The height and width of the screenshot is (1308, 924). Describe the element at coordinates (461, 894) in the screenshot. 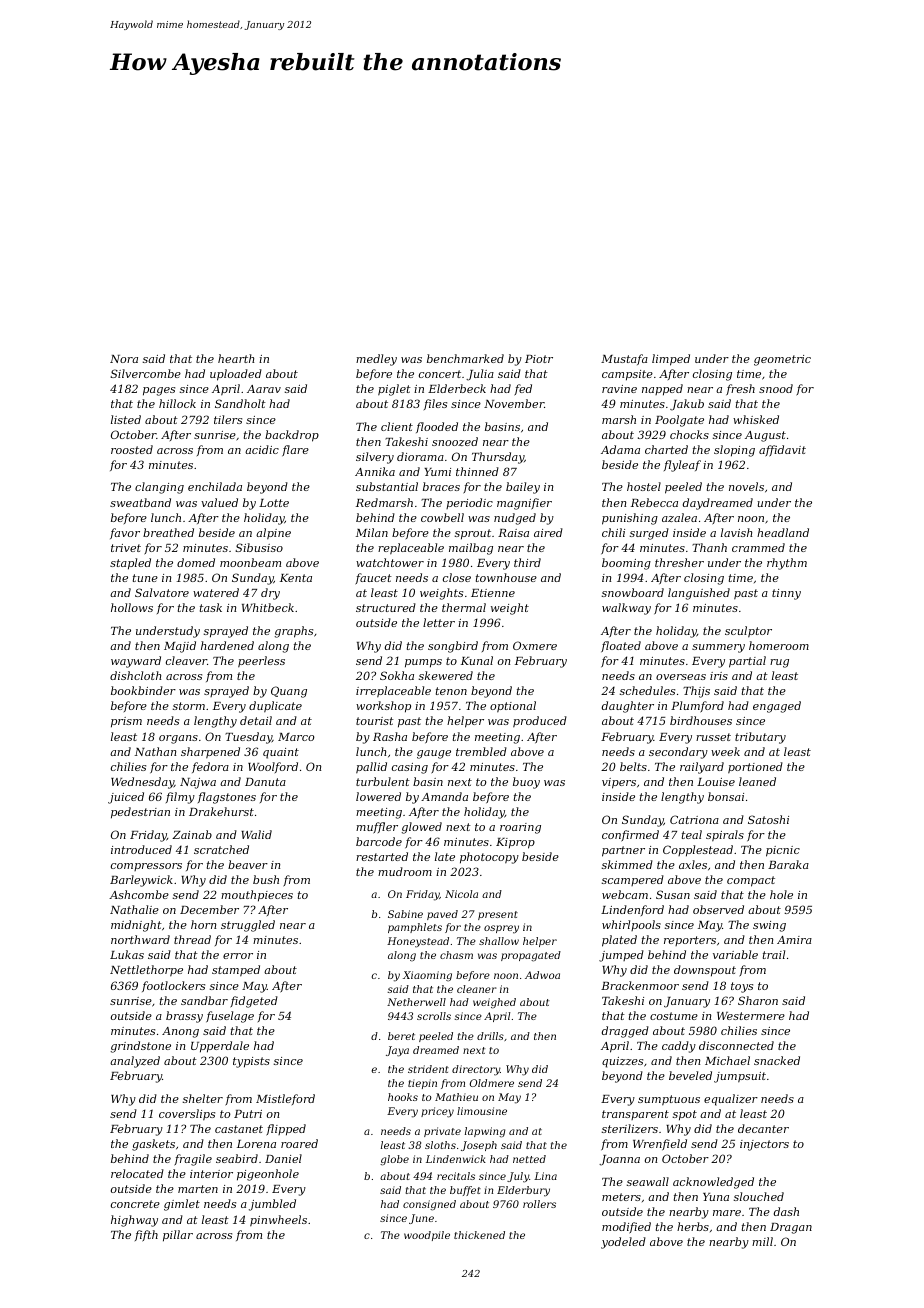

I see `Nicola` at that location.
